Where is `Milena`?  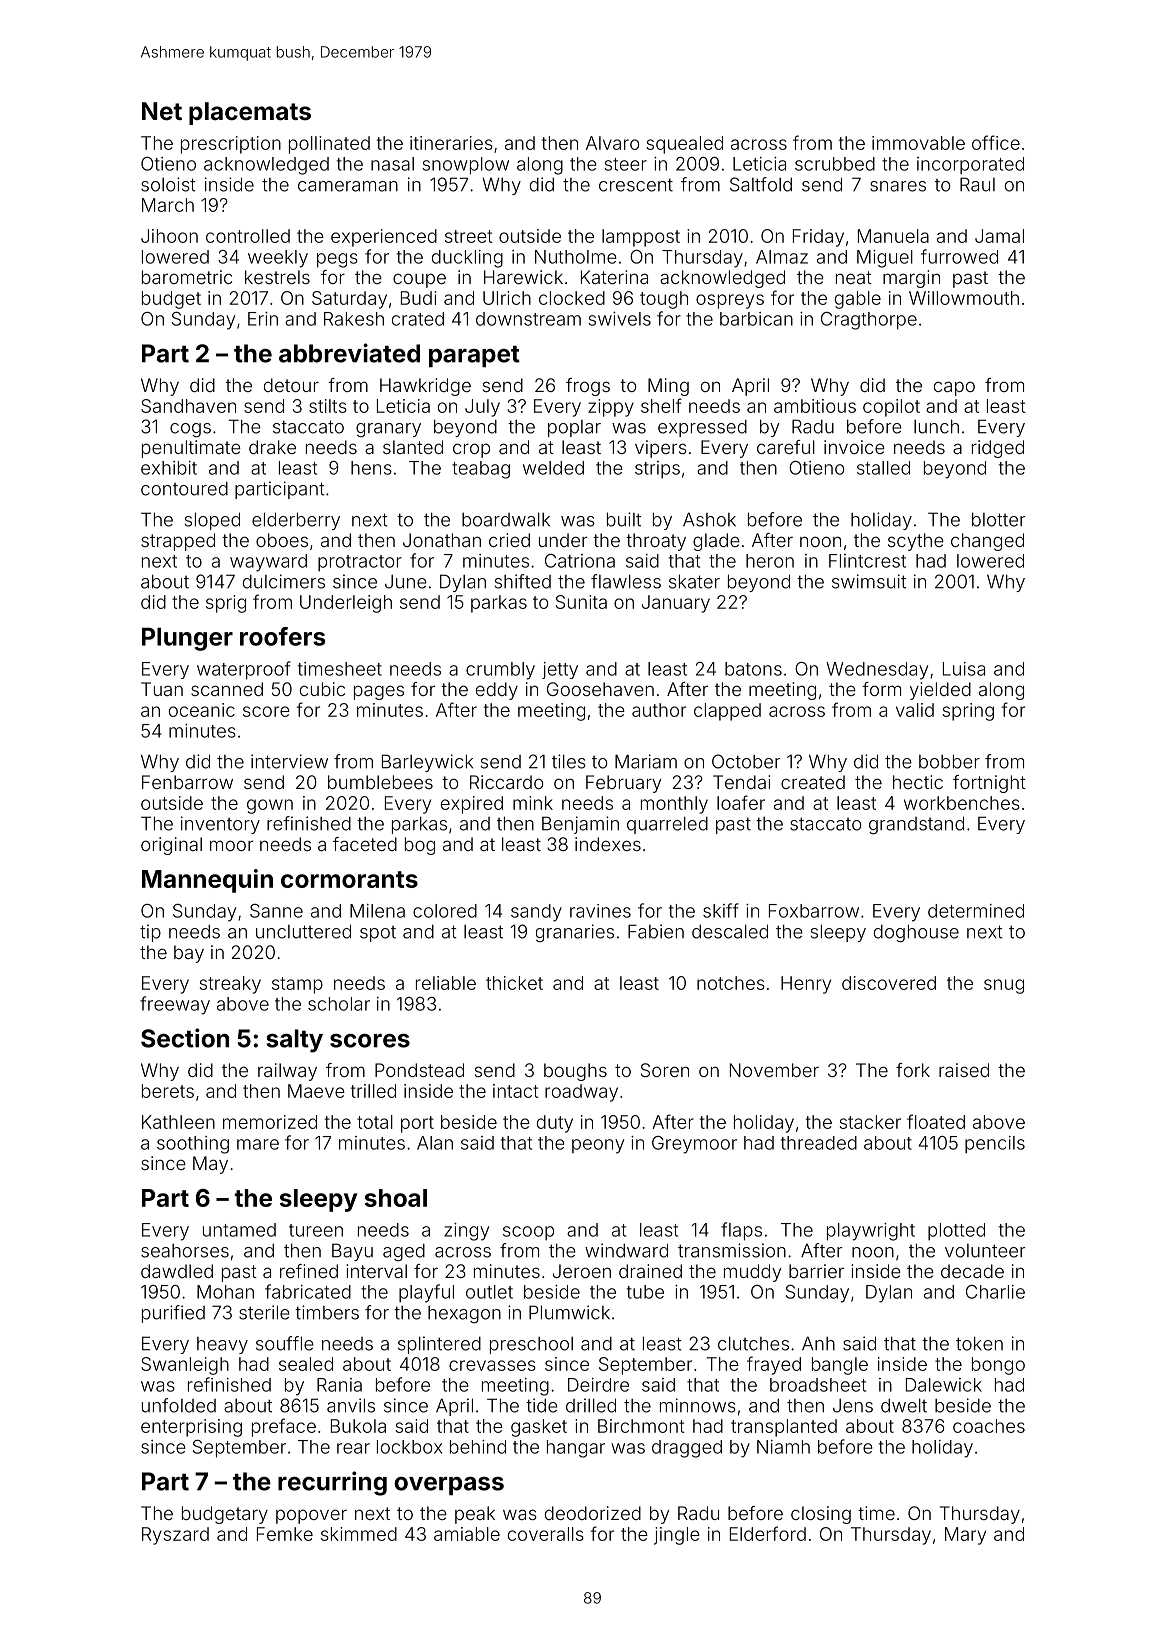
Milena is located at coordinates (377, 911).
